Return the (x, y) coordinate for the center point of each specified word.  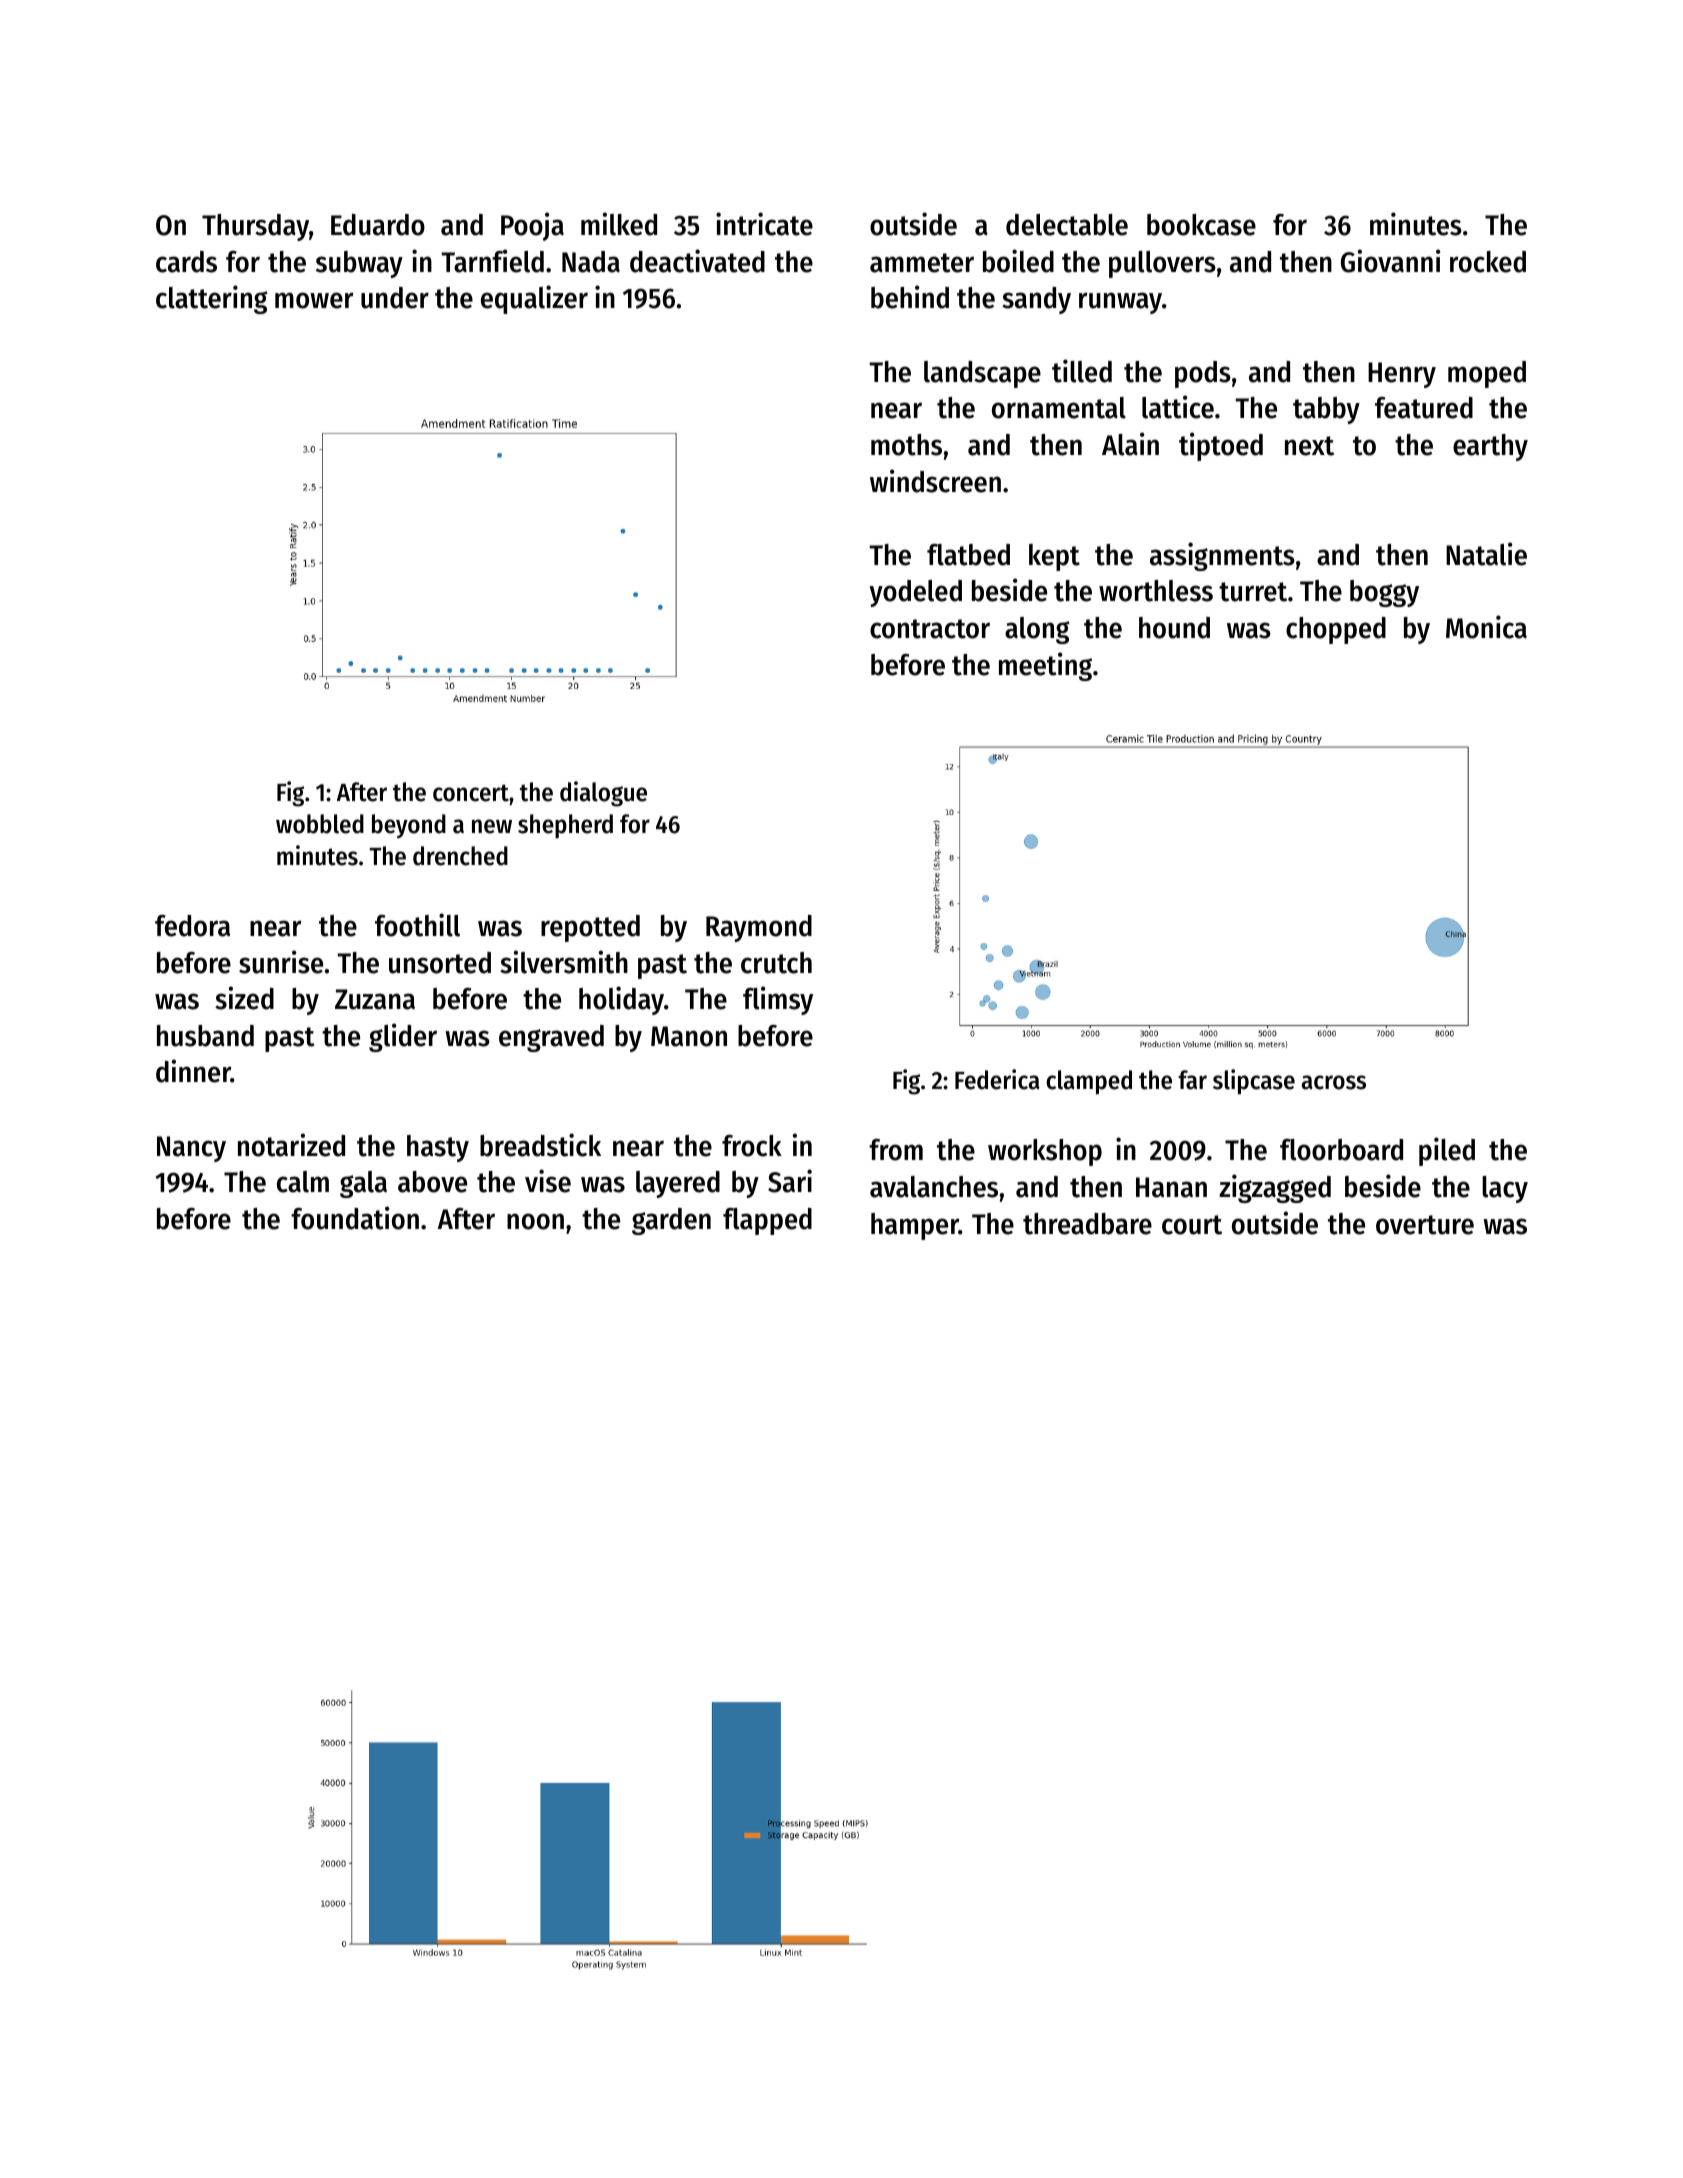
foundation (355, 1218)
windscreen (935, 481)
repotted (590, 928)
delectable (1067, 225)
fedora (192, 926)
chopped (1336, 630)
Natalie (1486, 554)
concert (471, 793)
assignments (1222, 556)
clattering (212, 299)
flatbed (968, 555)
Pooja (532, 226)
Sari (790, 1181)
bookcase (1201, 225)
